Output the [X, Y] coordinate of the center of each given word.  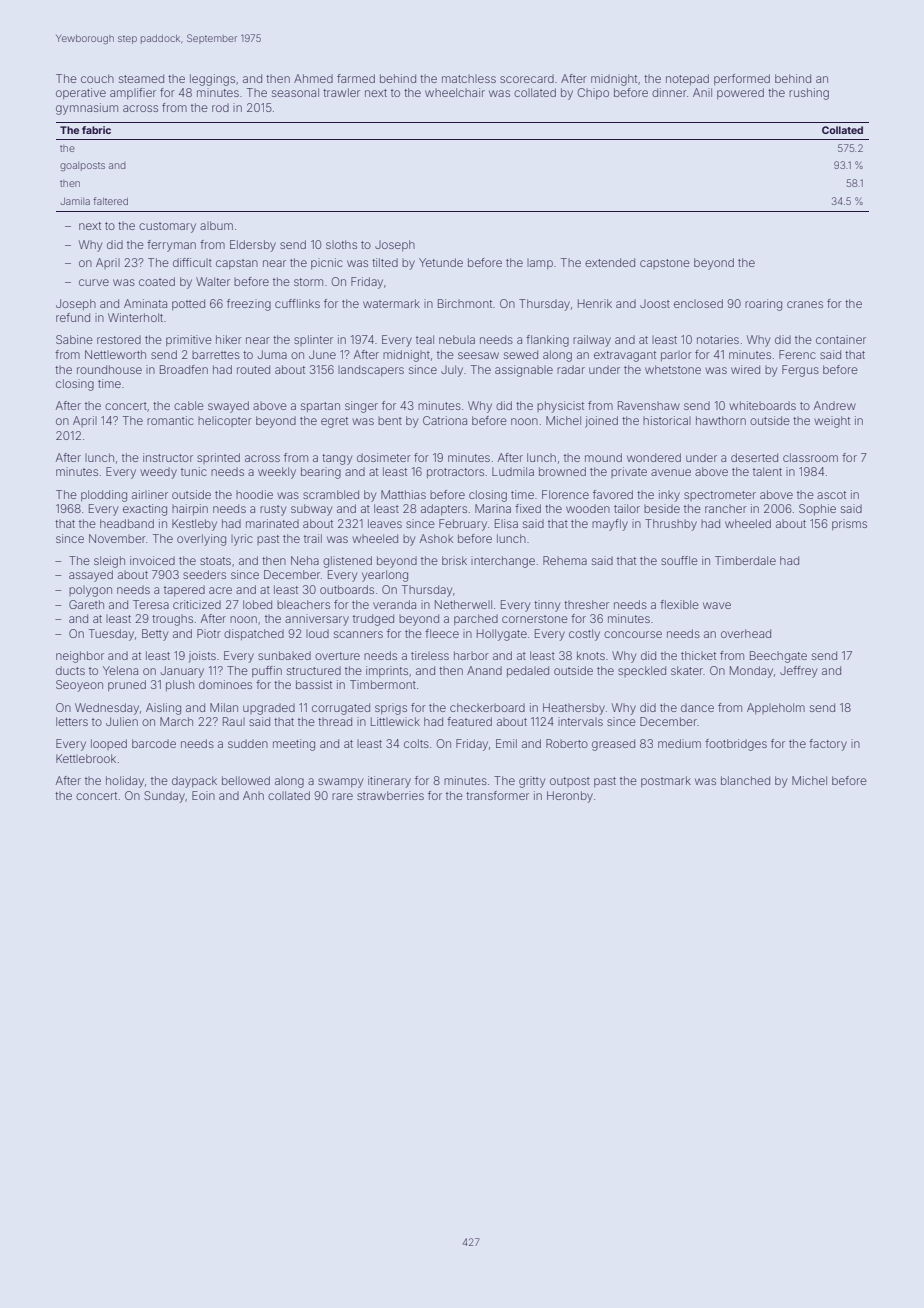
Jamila [75, 201]
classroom [810, 457]
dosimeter [384, 457]
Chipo [593, 93]
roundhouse [109, 369]
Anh [253, 795]
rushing [809, 94]
